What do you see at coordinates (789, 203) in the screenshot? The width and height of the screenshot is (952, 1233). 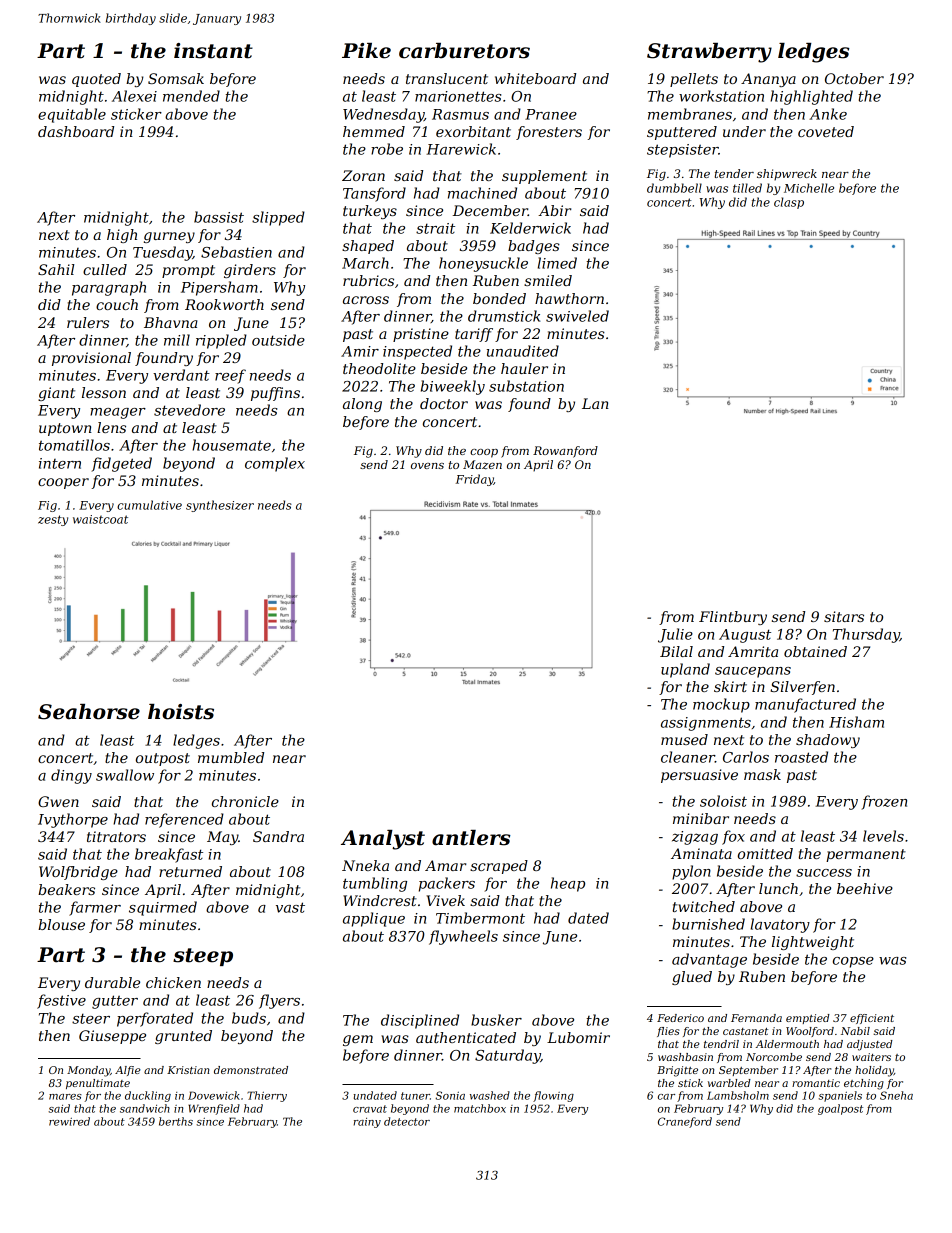 I see `clasp` at bounding box center [789, 203].
